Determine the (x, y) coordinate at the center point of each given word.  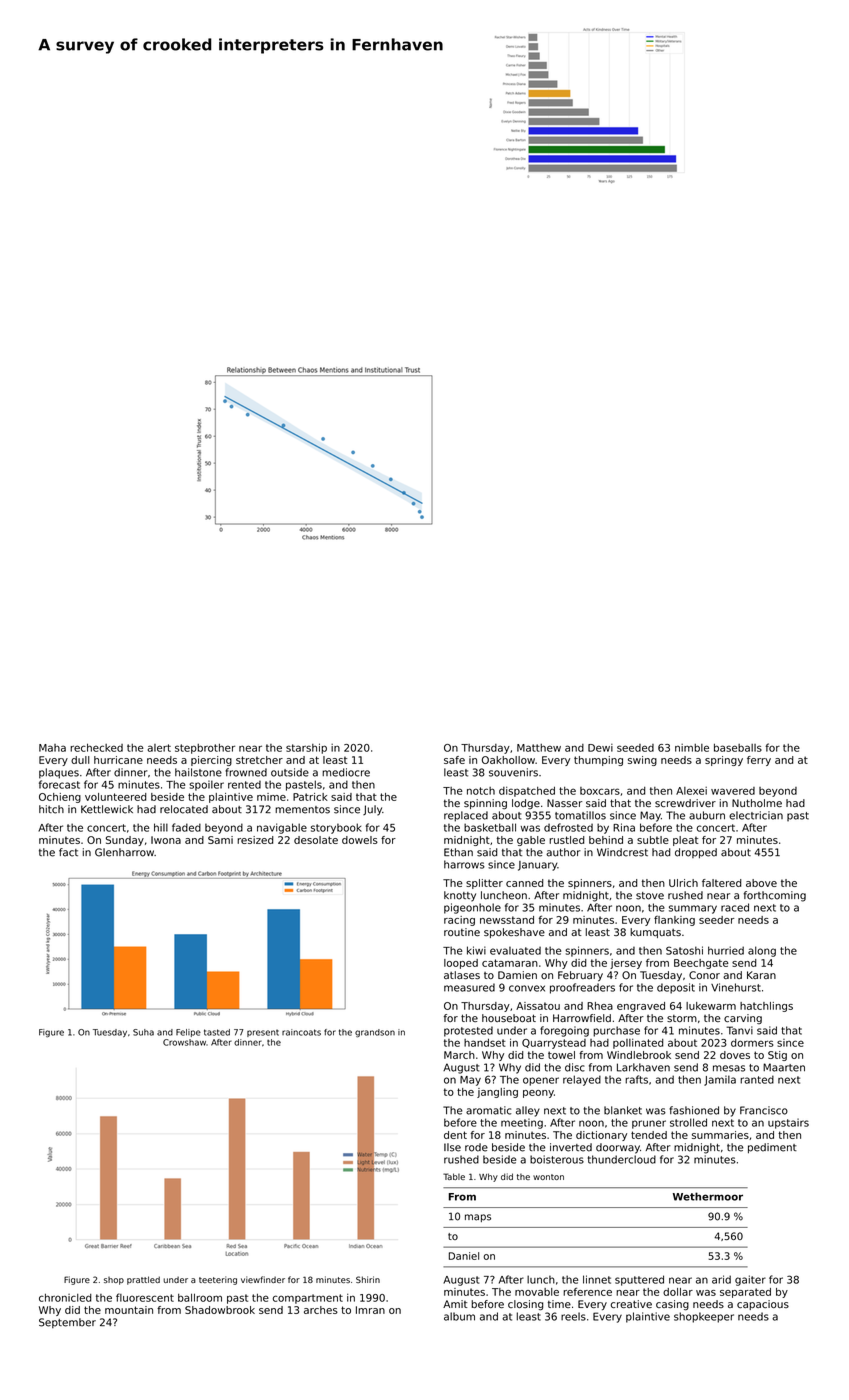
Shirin (368, 1279)
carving (743, 1019)
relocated (184, 809)
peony (538, 1094)
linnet (597, 1279)
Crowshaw (184, 1042)
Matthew (539, 748)
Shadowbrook (220, 1310)
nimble (692, 748)
